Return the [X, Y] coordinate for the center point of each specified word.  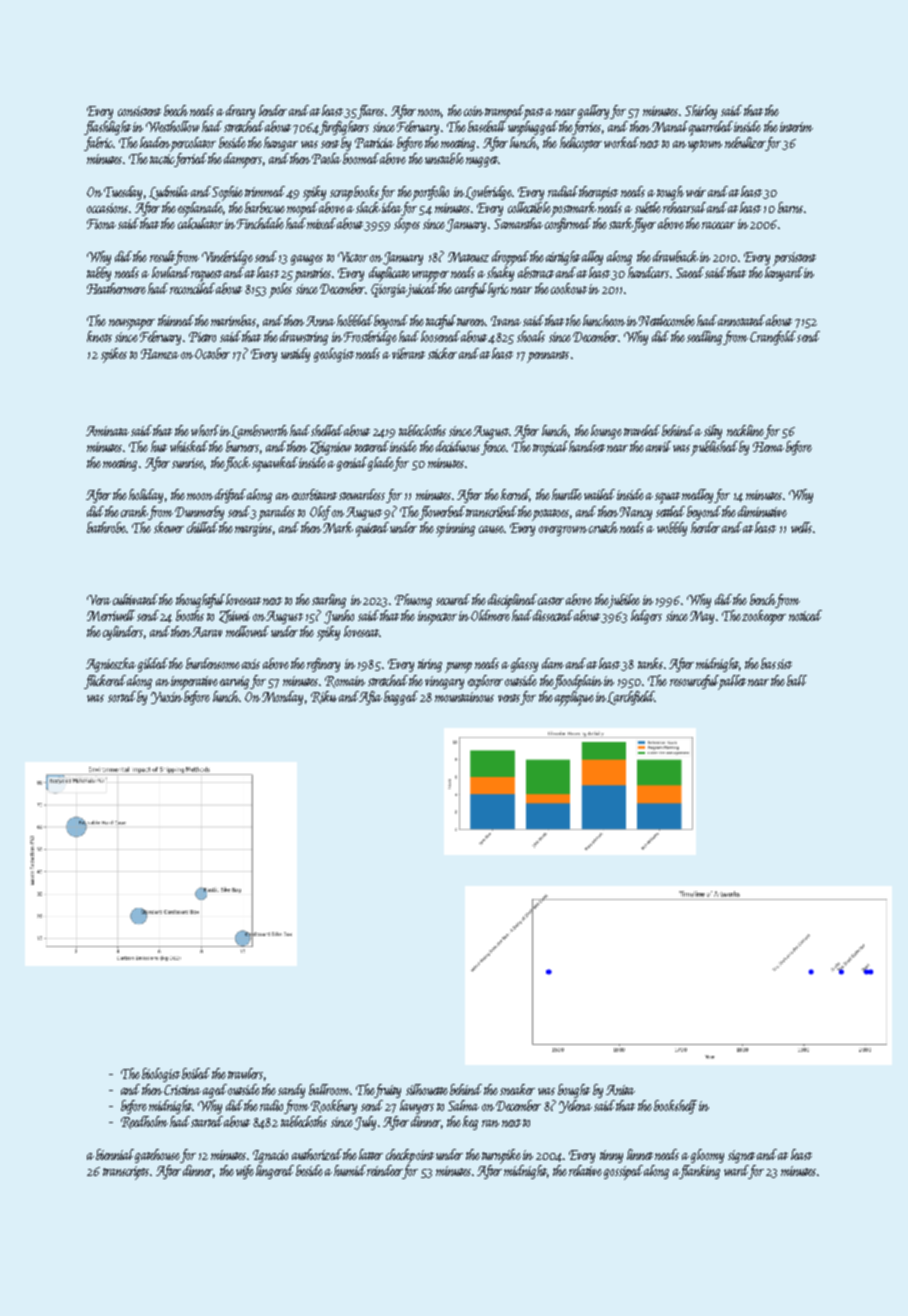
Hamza [160, 354]
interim [796, 127]
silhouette [427, 1089]
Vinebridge [227, 258]
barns [790, 207]
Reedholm [144, 1122]
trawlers [245, 1073]
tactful [441, 322]
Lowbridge [489, 193]
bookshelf [675, 1107]
